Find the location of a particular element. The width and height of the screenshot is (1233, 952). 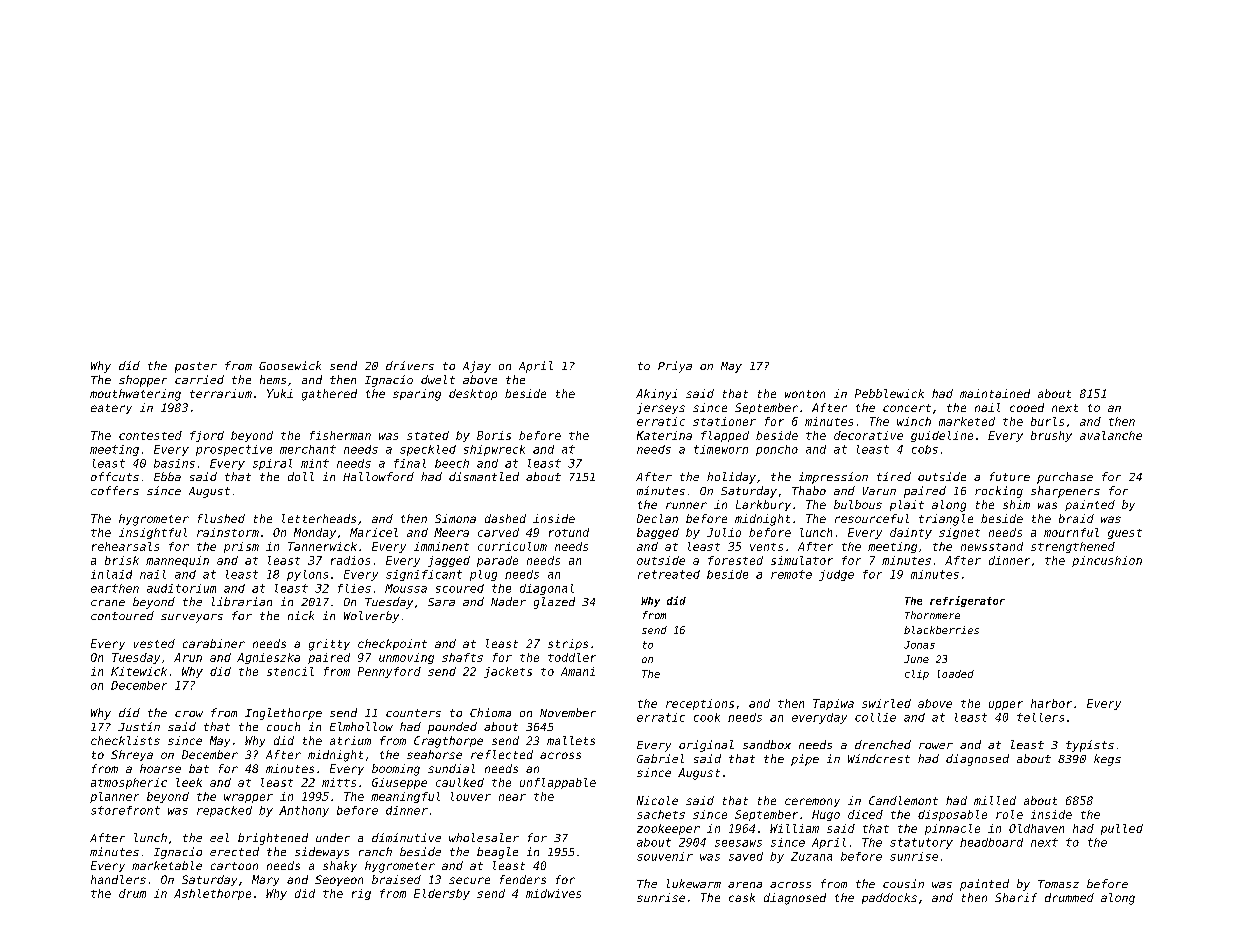

drivers is located at coordinates (410, 365).
